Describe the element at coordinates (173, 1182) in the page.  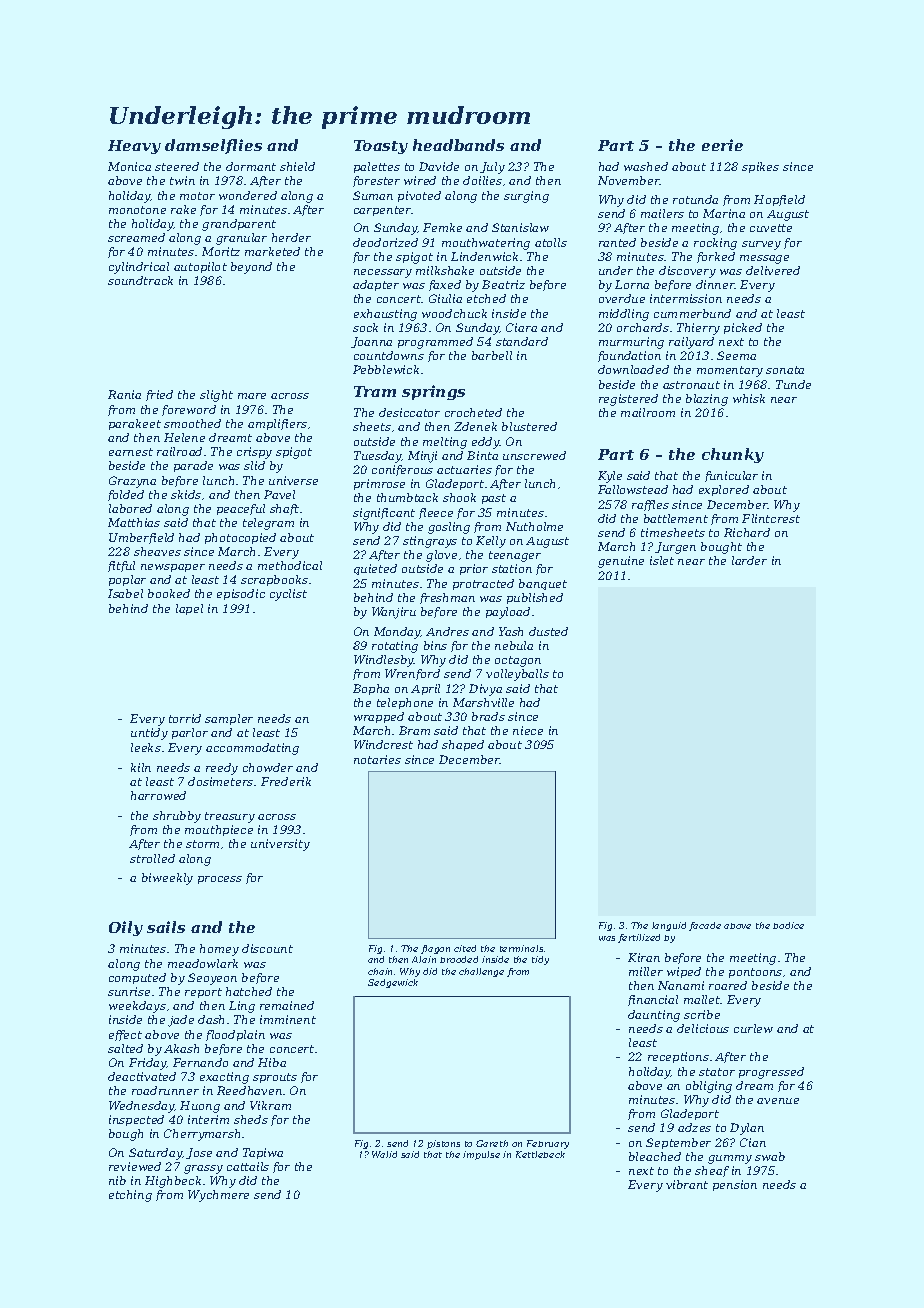
I see `Highbeck` at that location.
